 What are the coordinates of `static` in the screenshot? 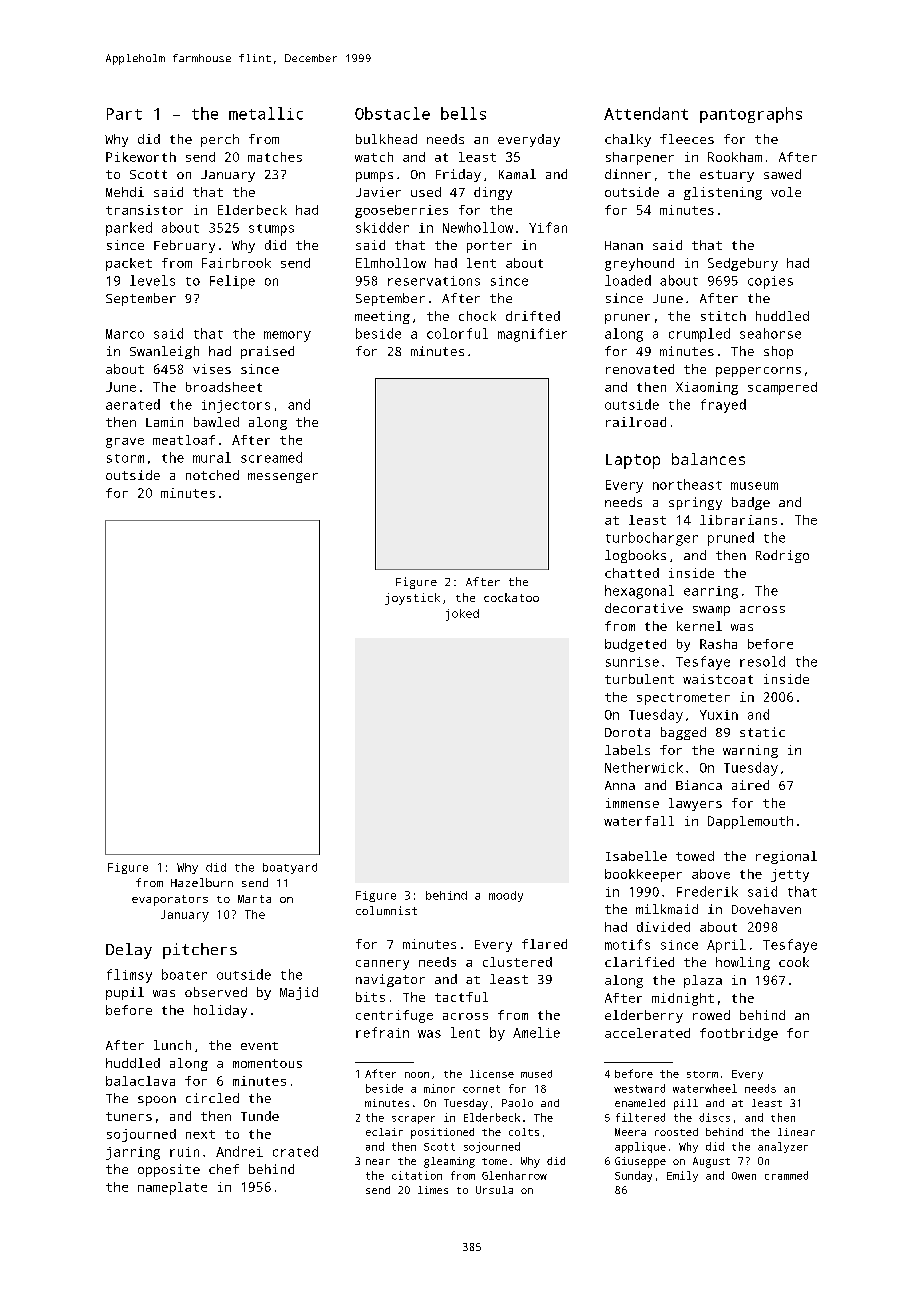 It's located at (762, 732).
